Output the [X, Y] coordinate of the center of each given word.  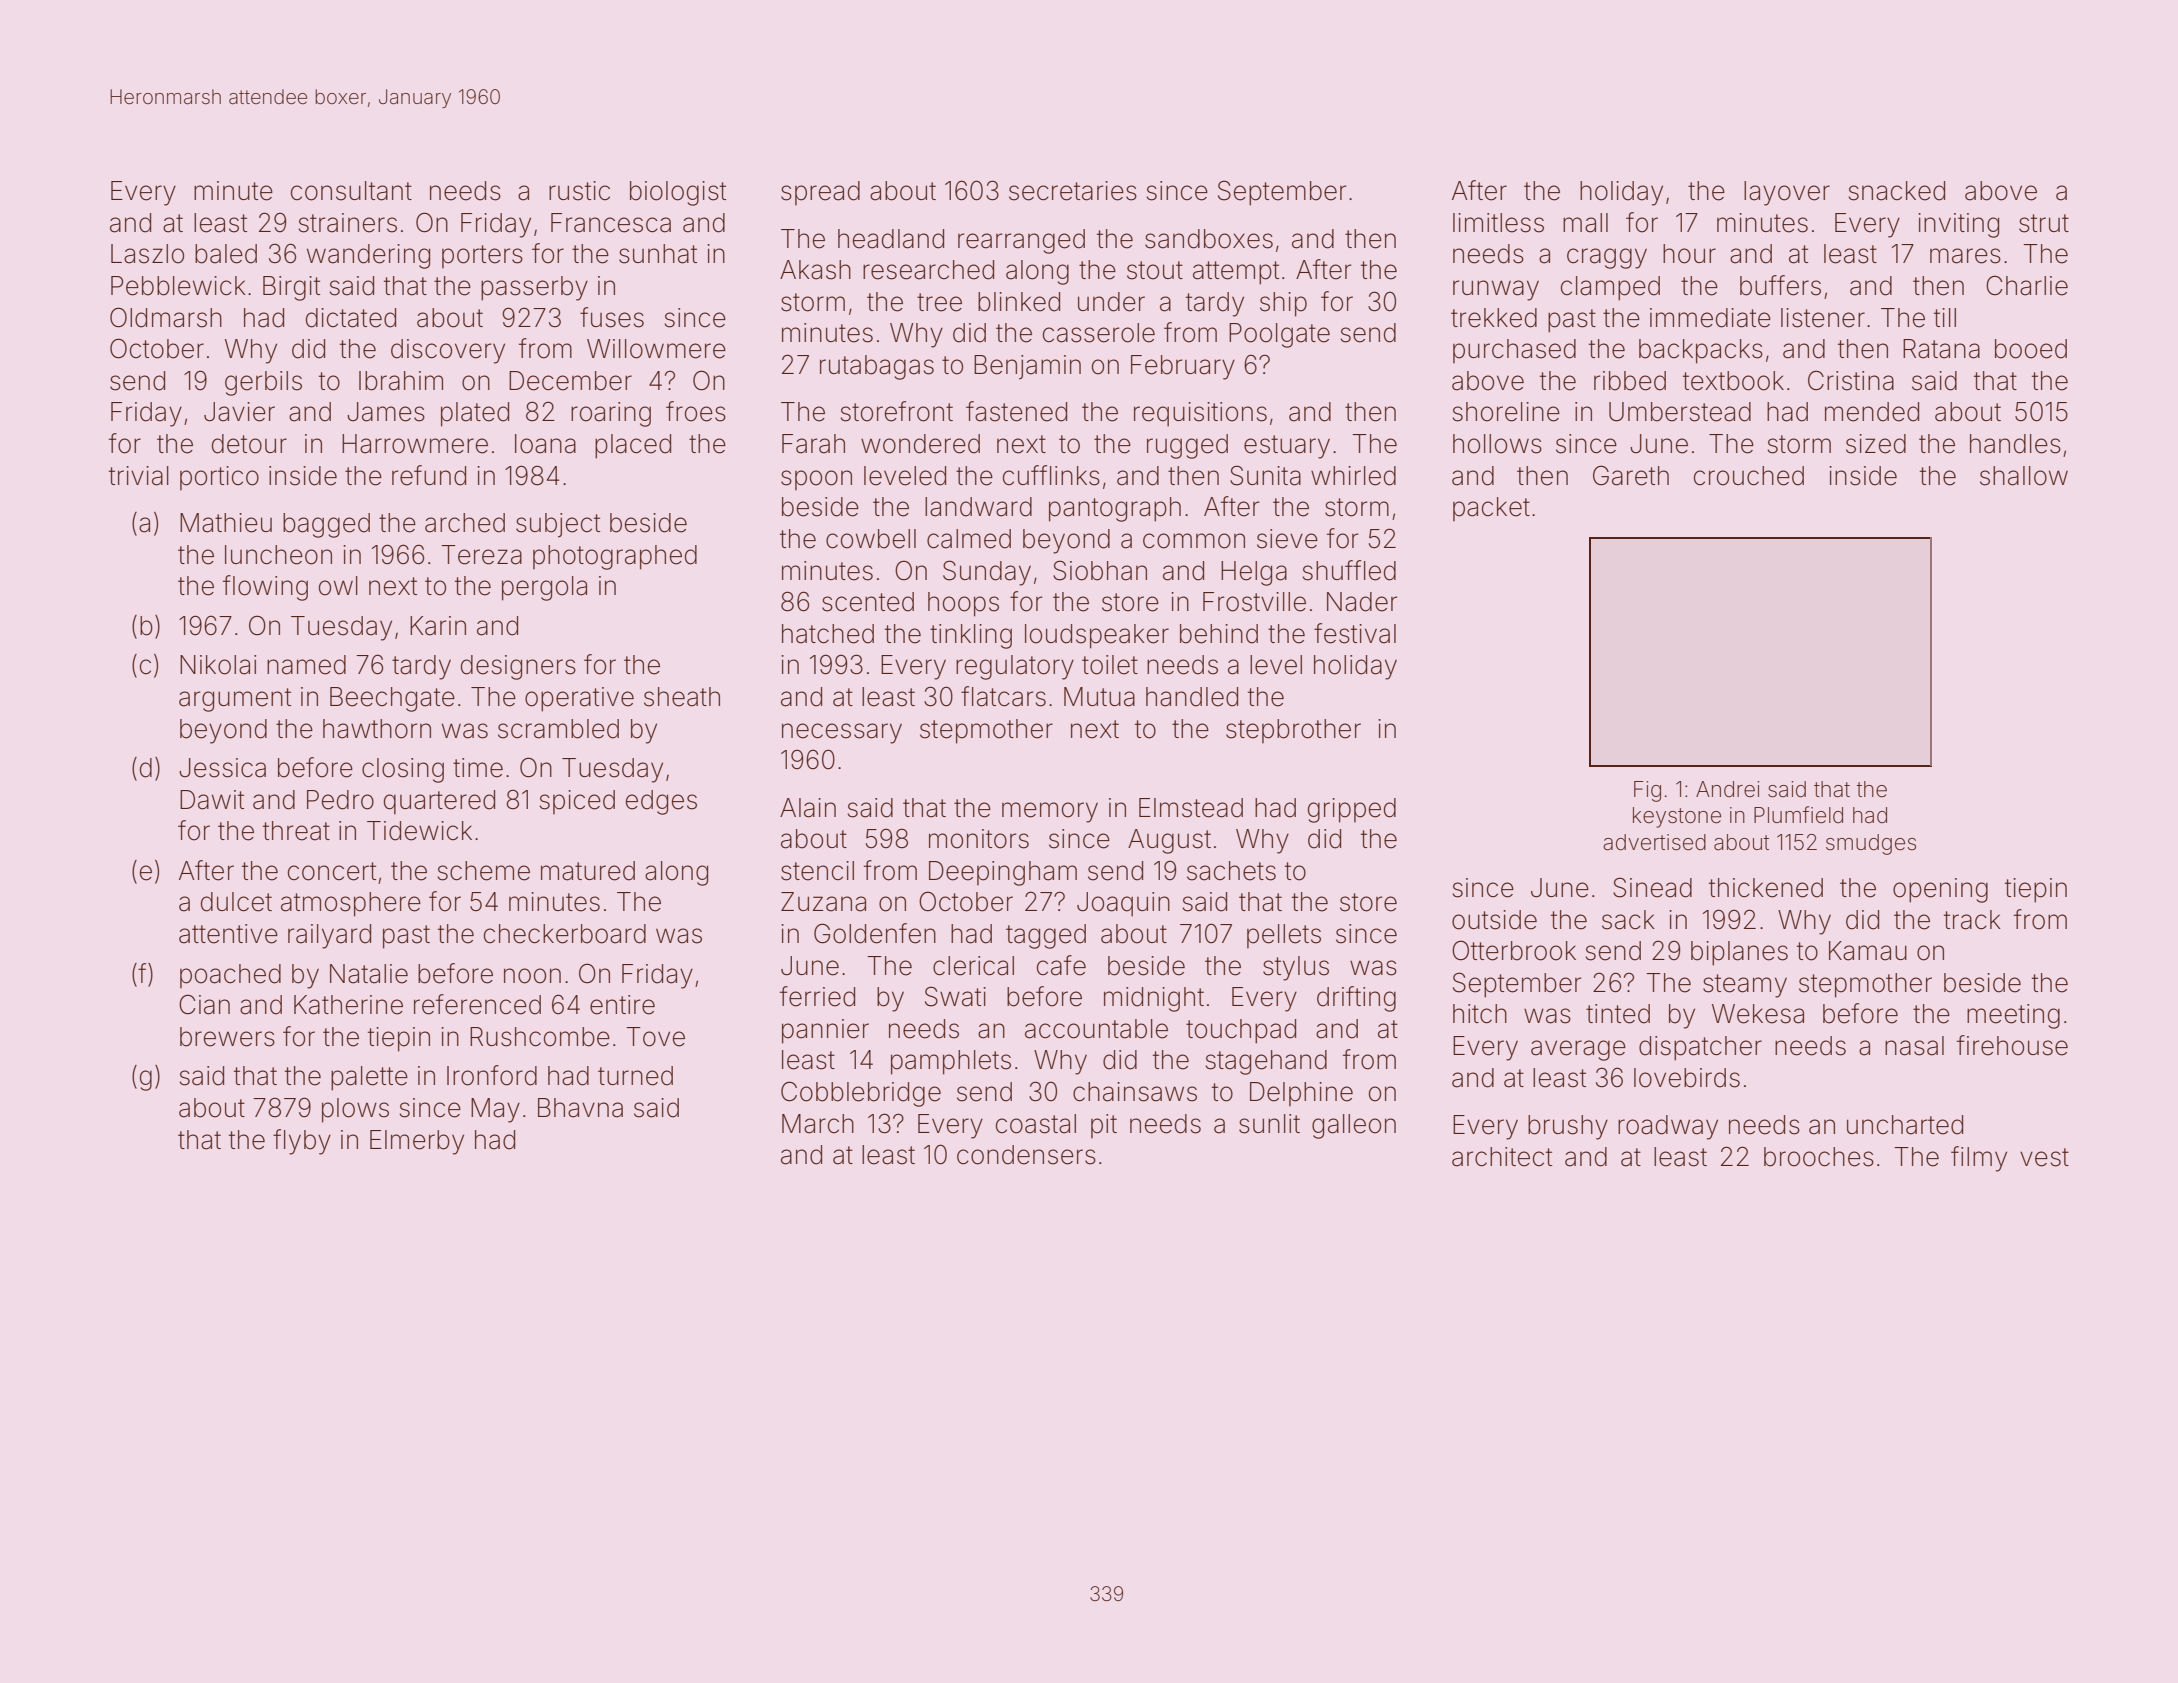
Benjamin [1027, 367]
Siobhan [1100, 570]
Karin [438, 626]
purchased [1514, 351]
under [1111, 302]
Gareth [1631, 475]
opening [1940, 890]
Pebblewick [178, 286]
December [570, 381]
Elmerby [417, 1142]
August [1169, 841]
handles [2015, 444]
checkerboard [565, 934]
